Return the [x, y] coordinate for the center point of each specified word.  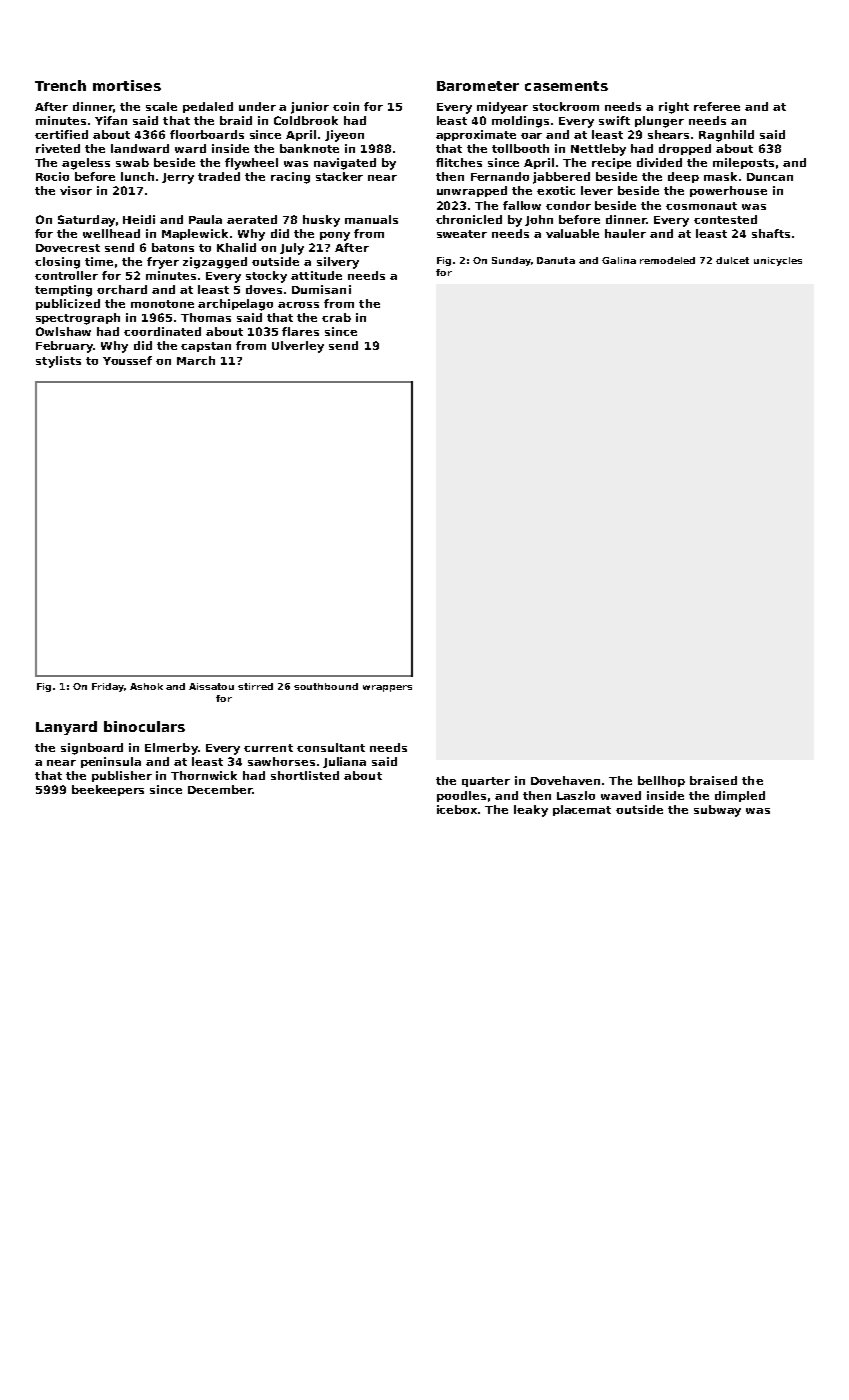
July [292, 249]
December [220, 789]
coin [346, 106]
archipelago [235, 305]
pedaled [208, 107]
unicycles [778, 261]
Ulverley [298, 347]
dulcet [732, 260]
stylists [58, 362]
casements [566, 86]
